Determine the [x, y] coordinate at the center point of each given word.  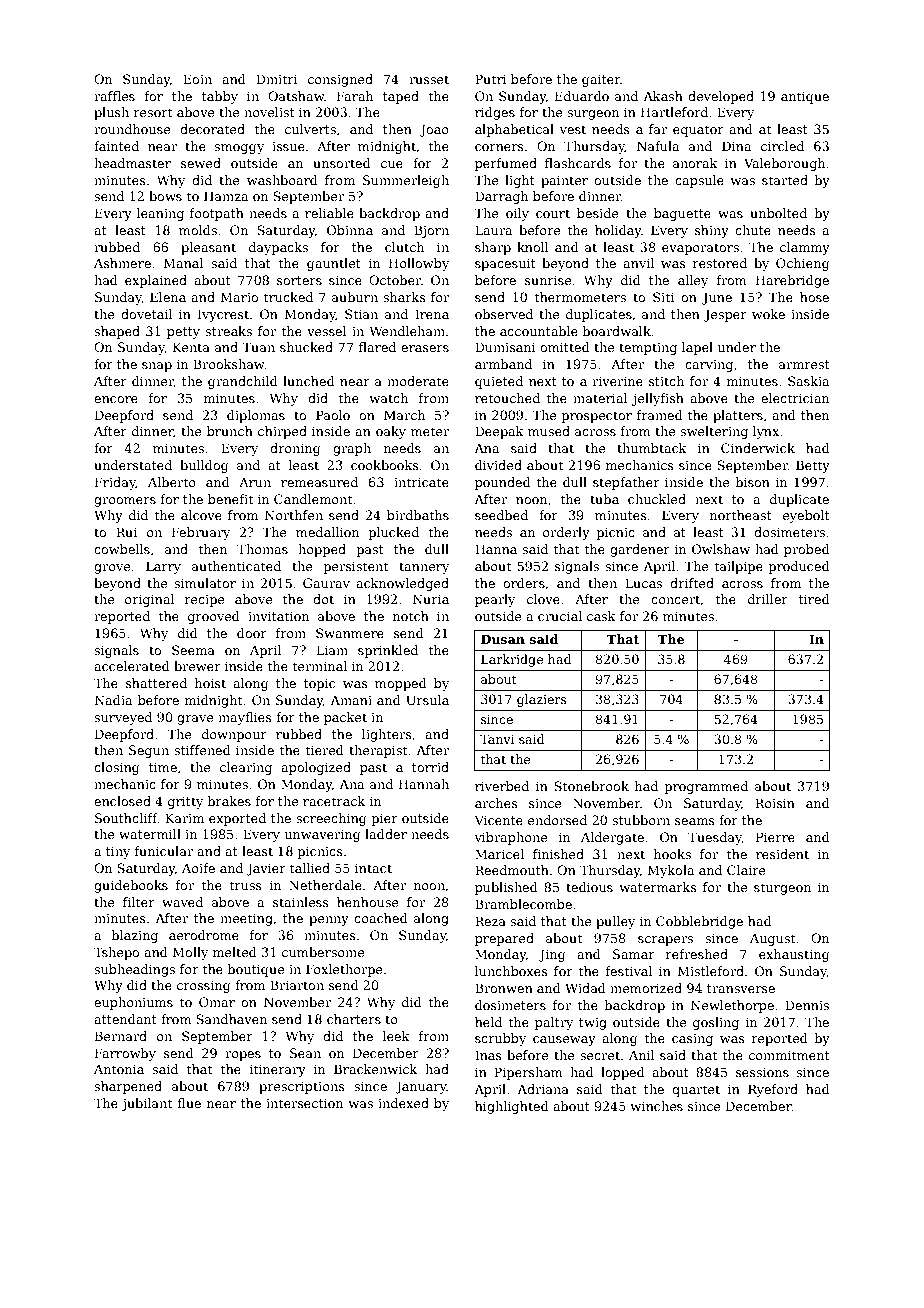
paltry [554, 1023]
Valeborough [784, 164]
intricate [421, 482]
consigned [340, 80]
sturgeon [782, 889]
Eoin [197, 79]
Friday [115, 483]
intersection [304, 1103]
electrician [795, 398]
